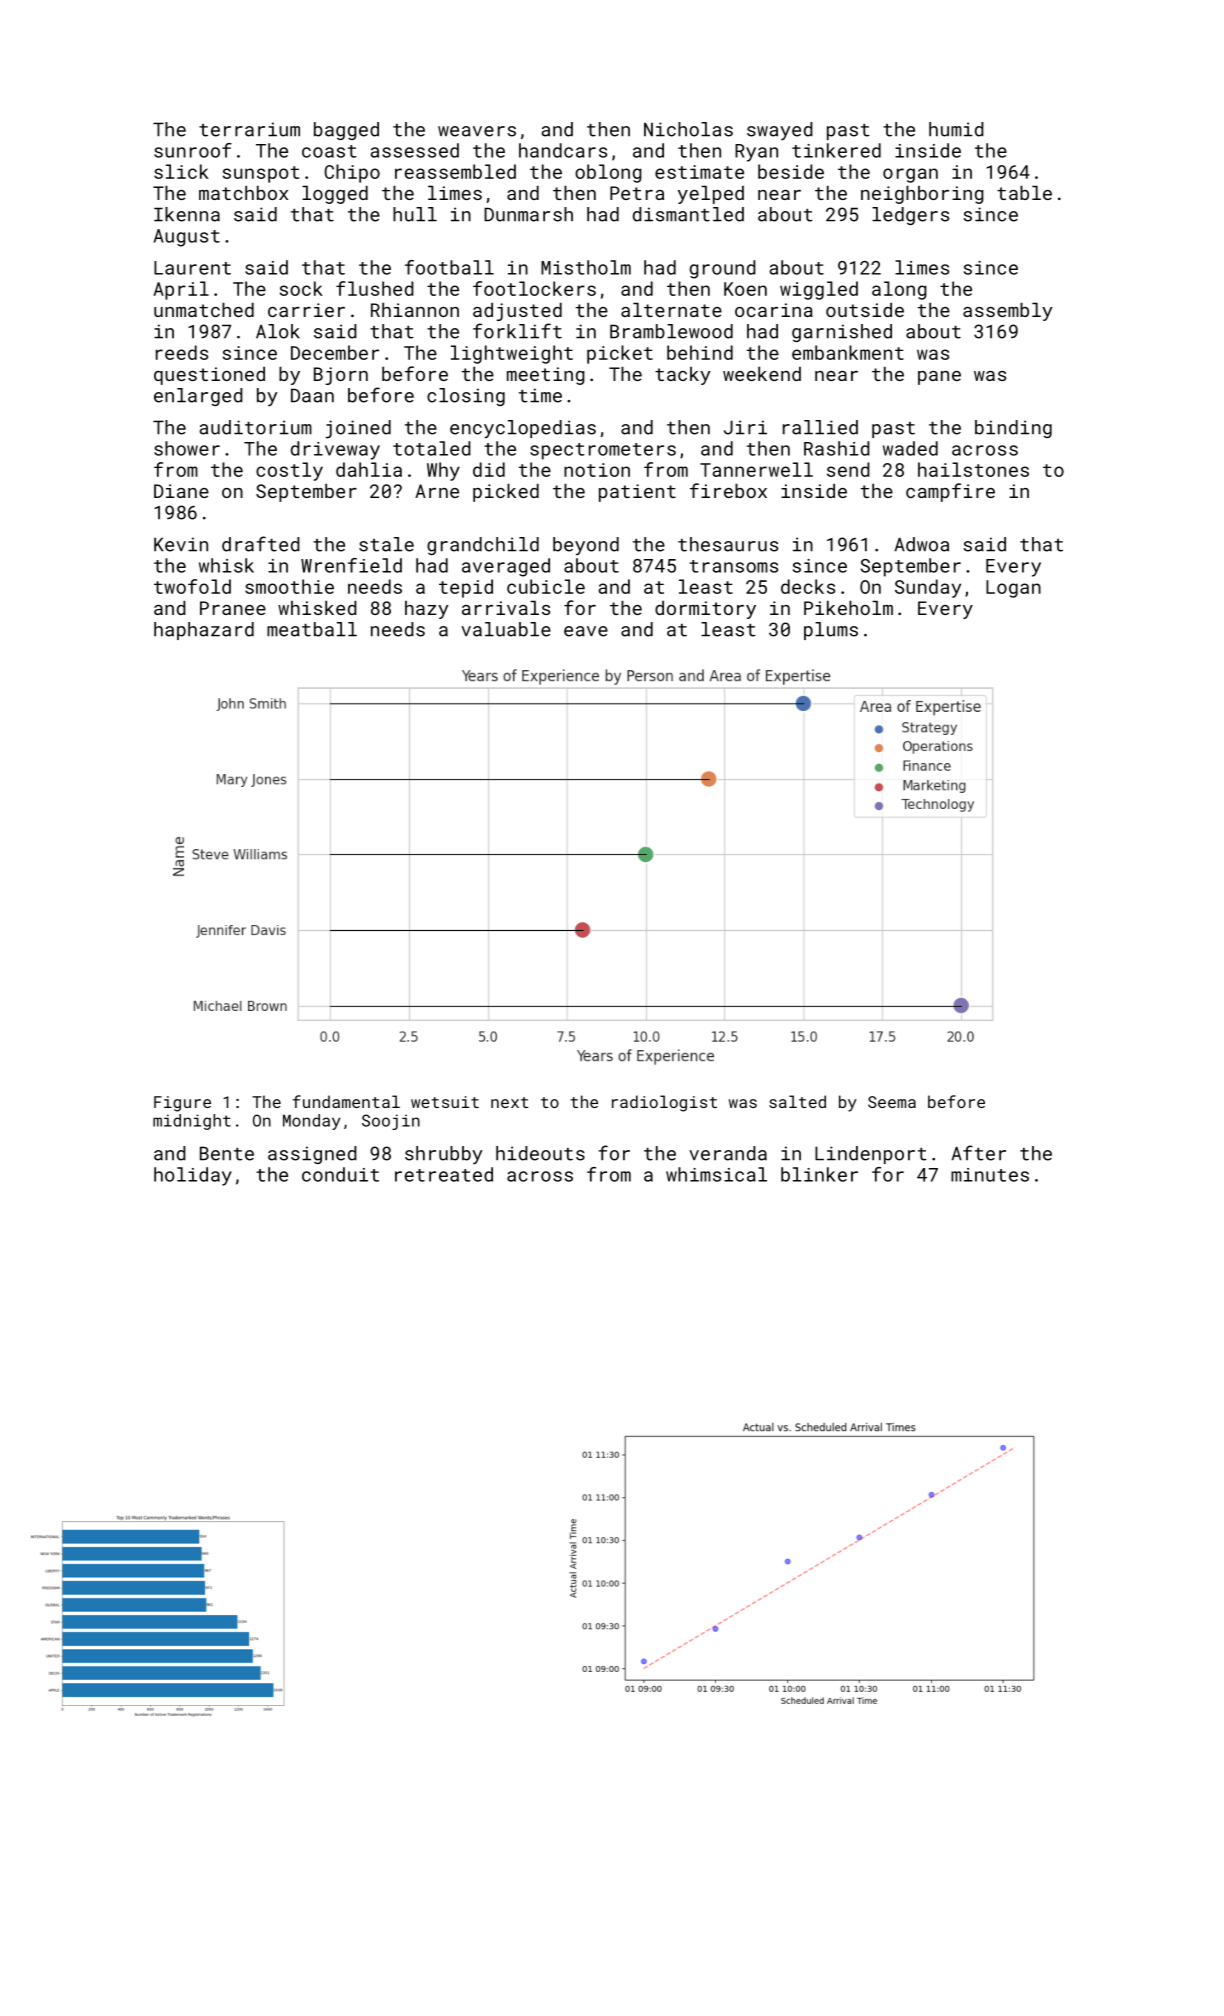 The width and height of the screenshot is (1224, 2016). What do you see at coordinates (836, 150) in the screenshot?
I see `tinkered` at bounding box center [836, 150].
